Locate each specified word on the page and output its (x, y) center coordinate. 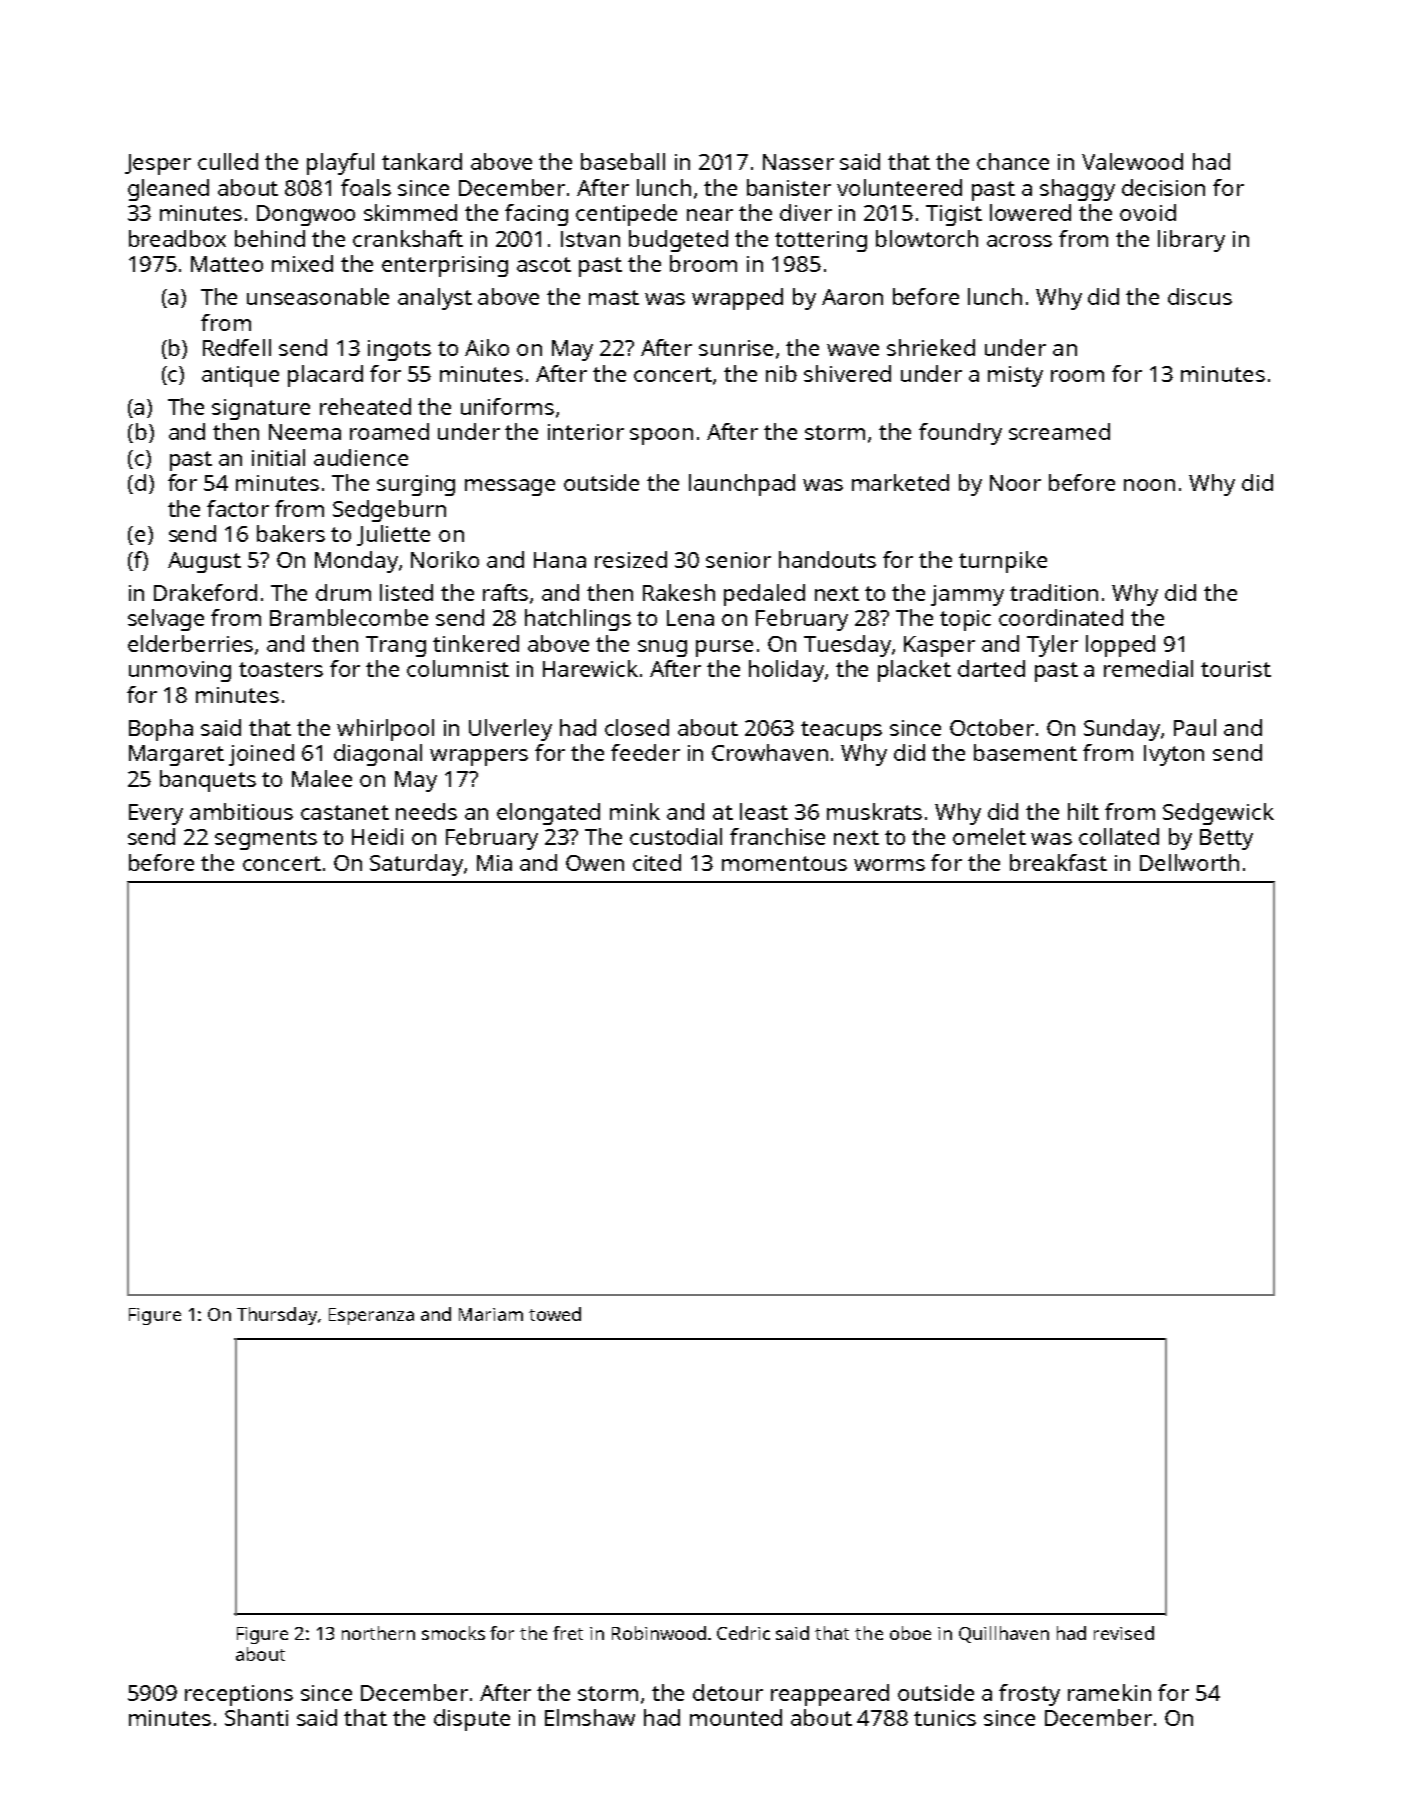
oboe (910, 1633)
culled (228, 161)
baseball (623, 161)
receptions (239, 1695)
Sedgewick (1218, 814)
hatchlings (578, 620)
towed (555, 1314)
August (204, 562)
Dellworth (1189, 862)
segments (266, 840)
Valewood (1132, 161)
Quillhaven (1004, 1634)
